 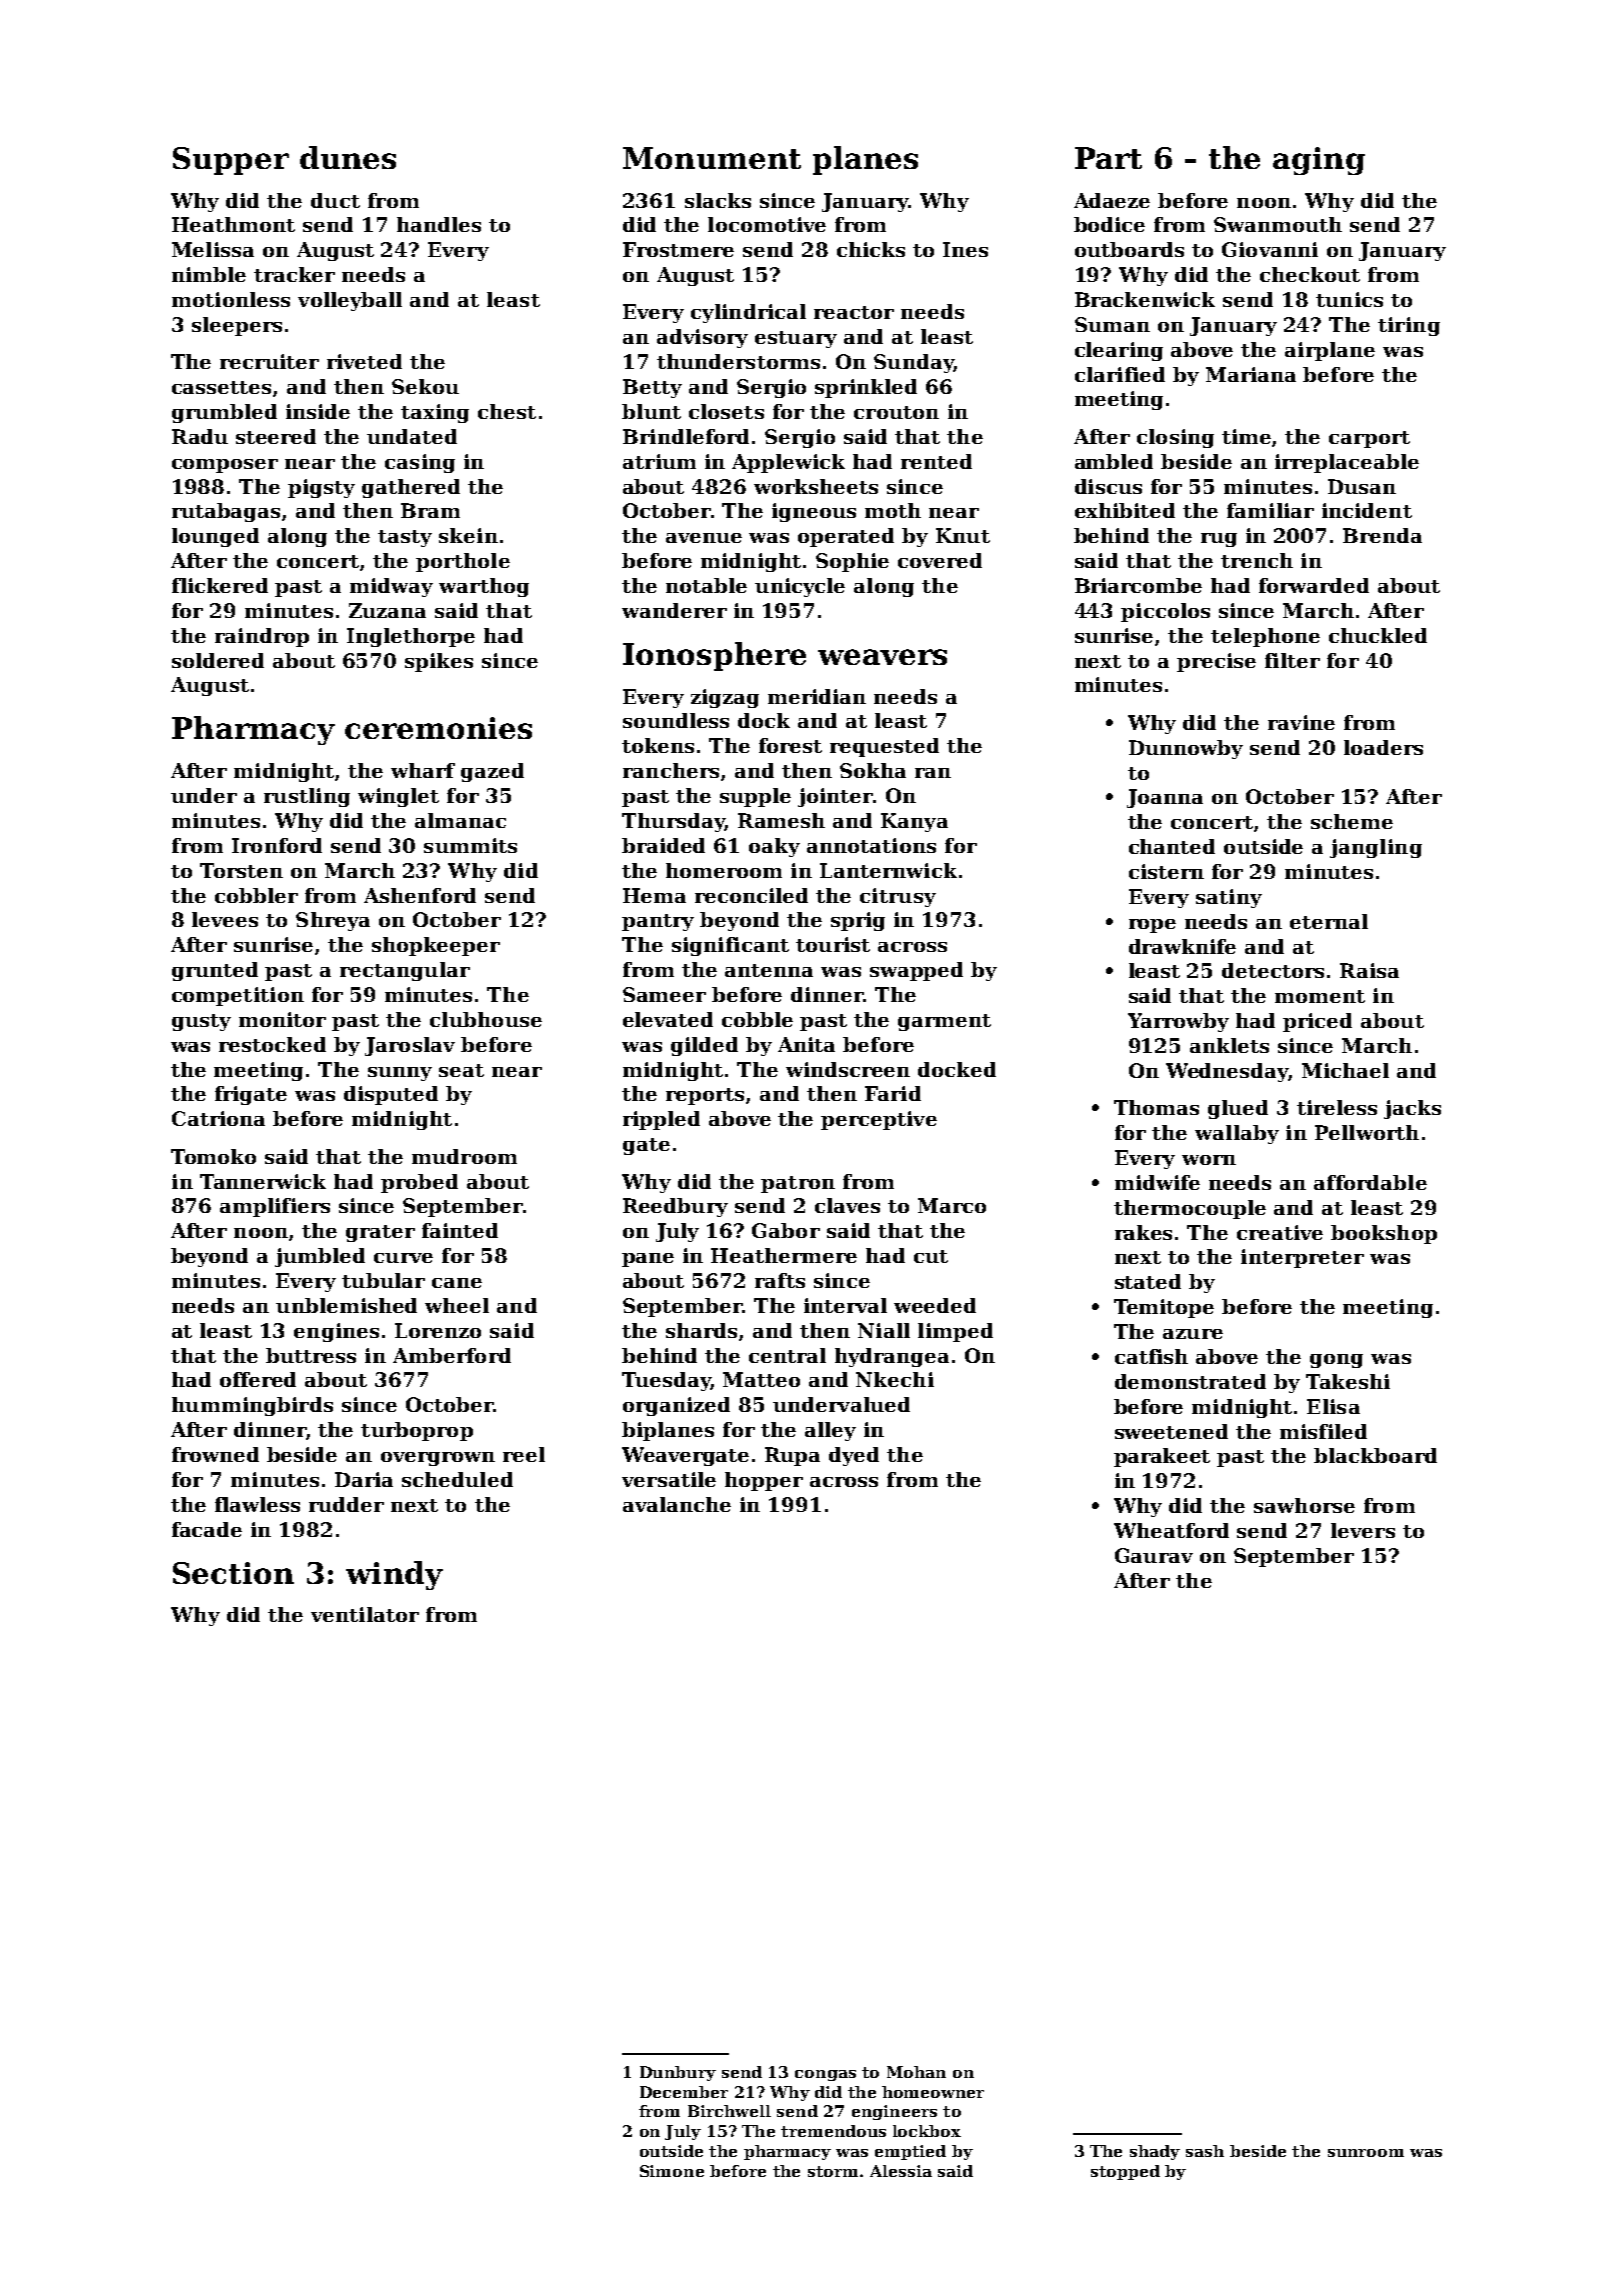 I want to click on Dunbury, so click(x=678, y=2073).
